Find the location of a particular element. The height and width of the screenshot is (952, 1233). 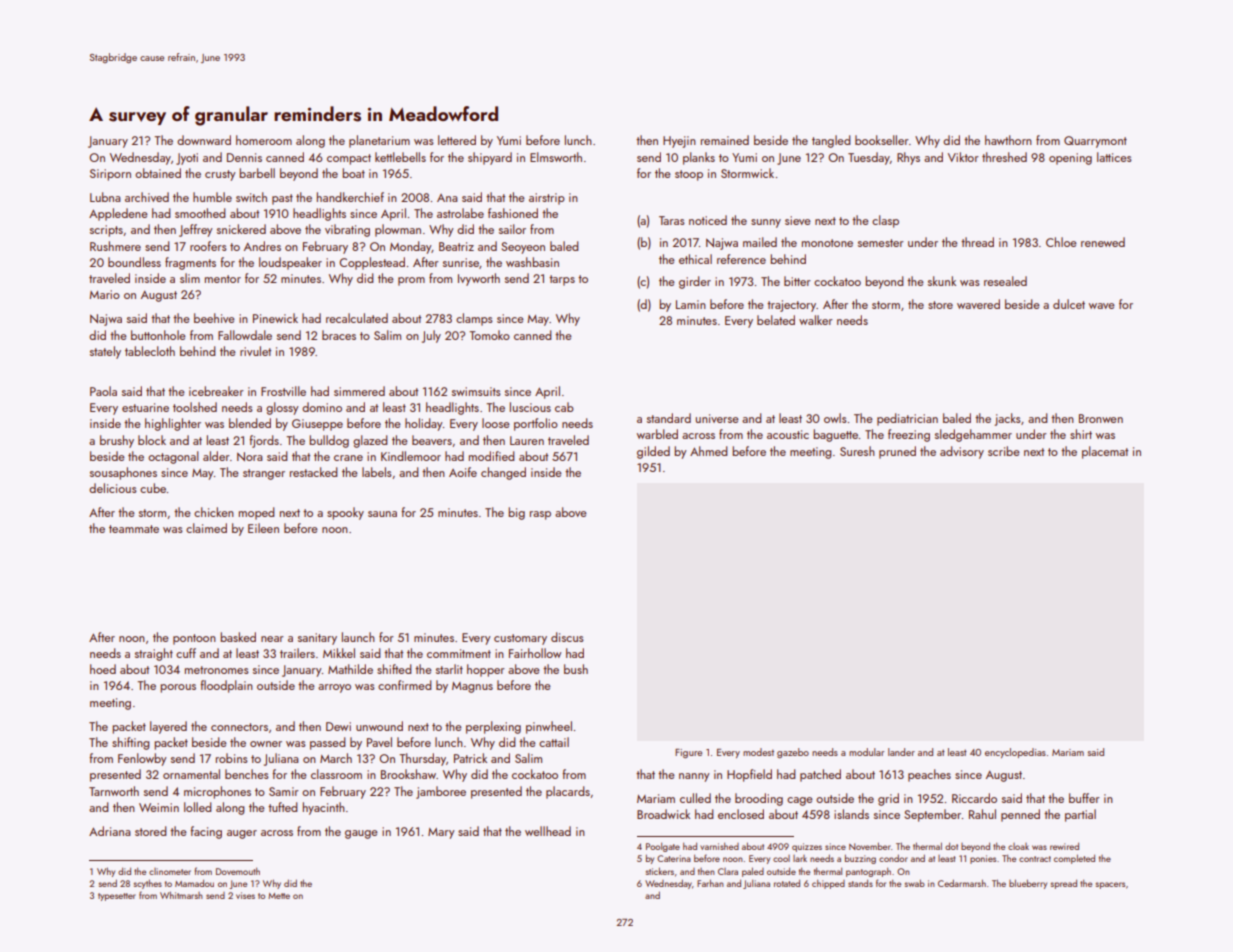

smoothed is located at coordinates (200, 213).
